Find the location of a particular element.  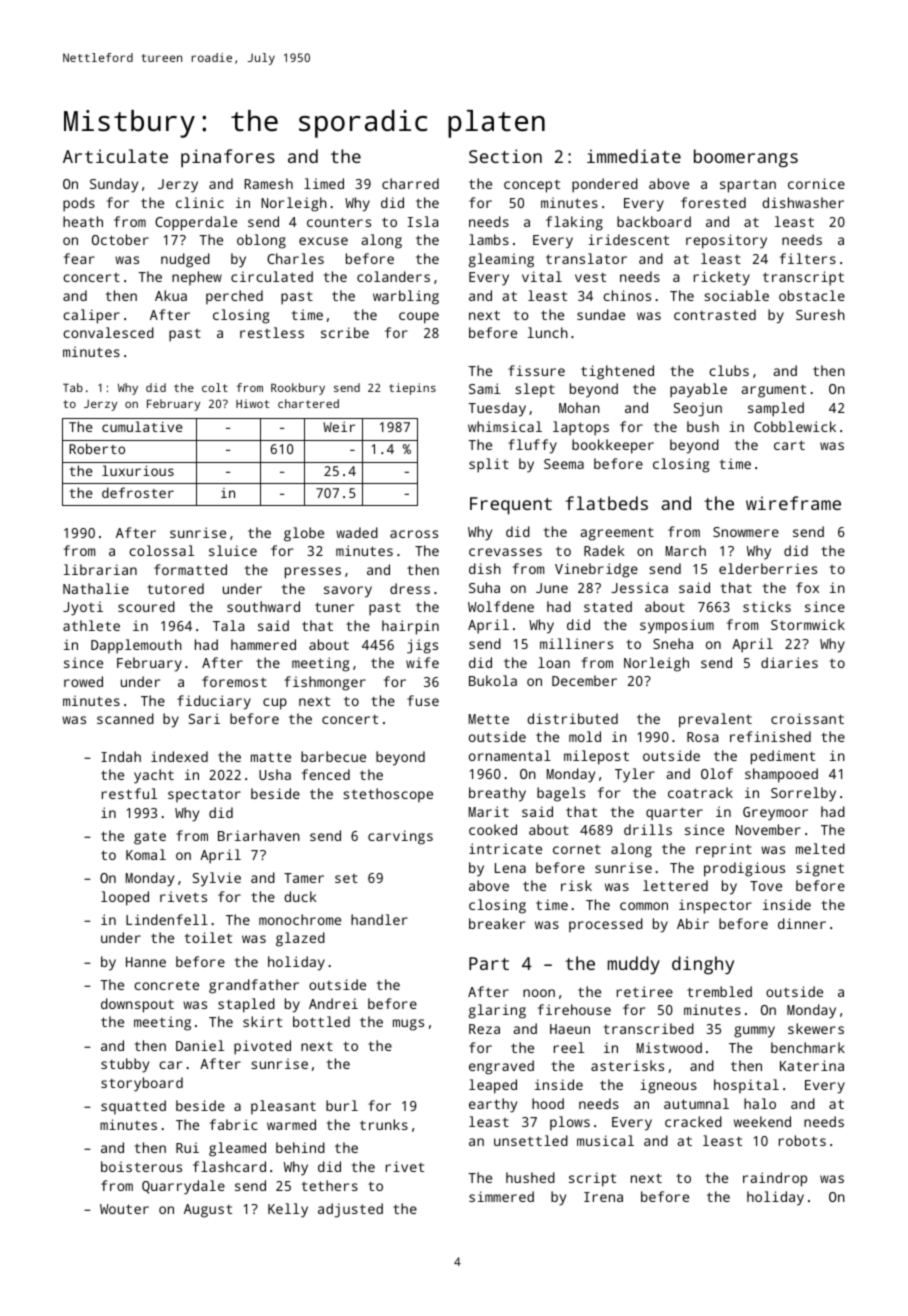

Section is located at coordinates (505, 156).
